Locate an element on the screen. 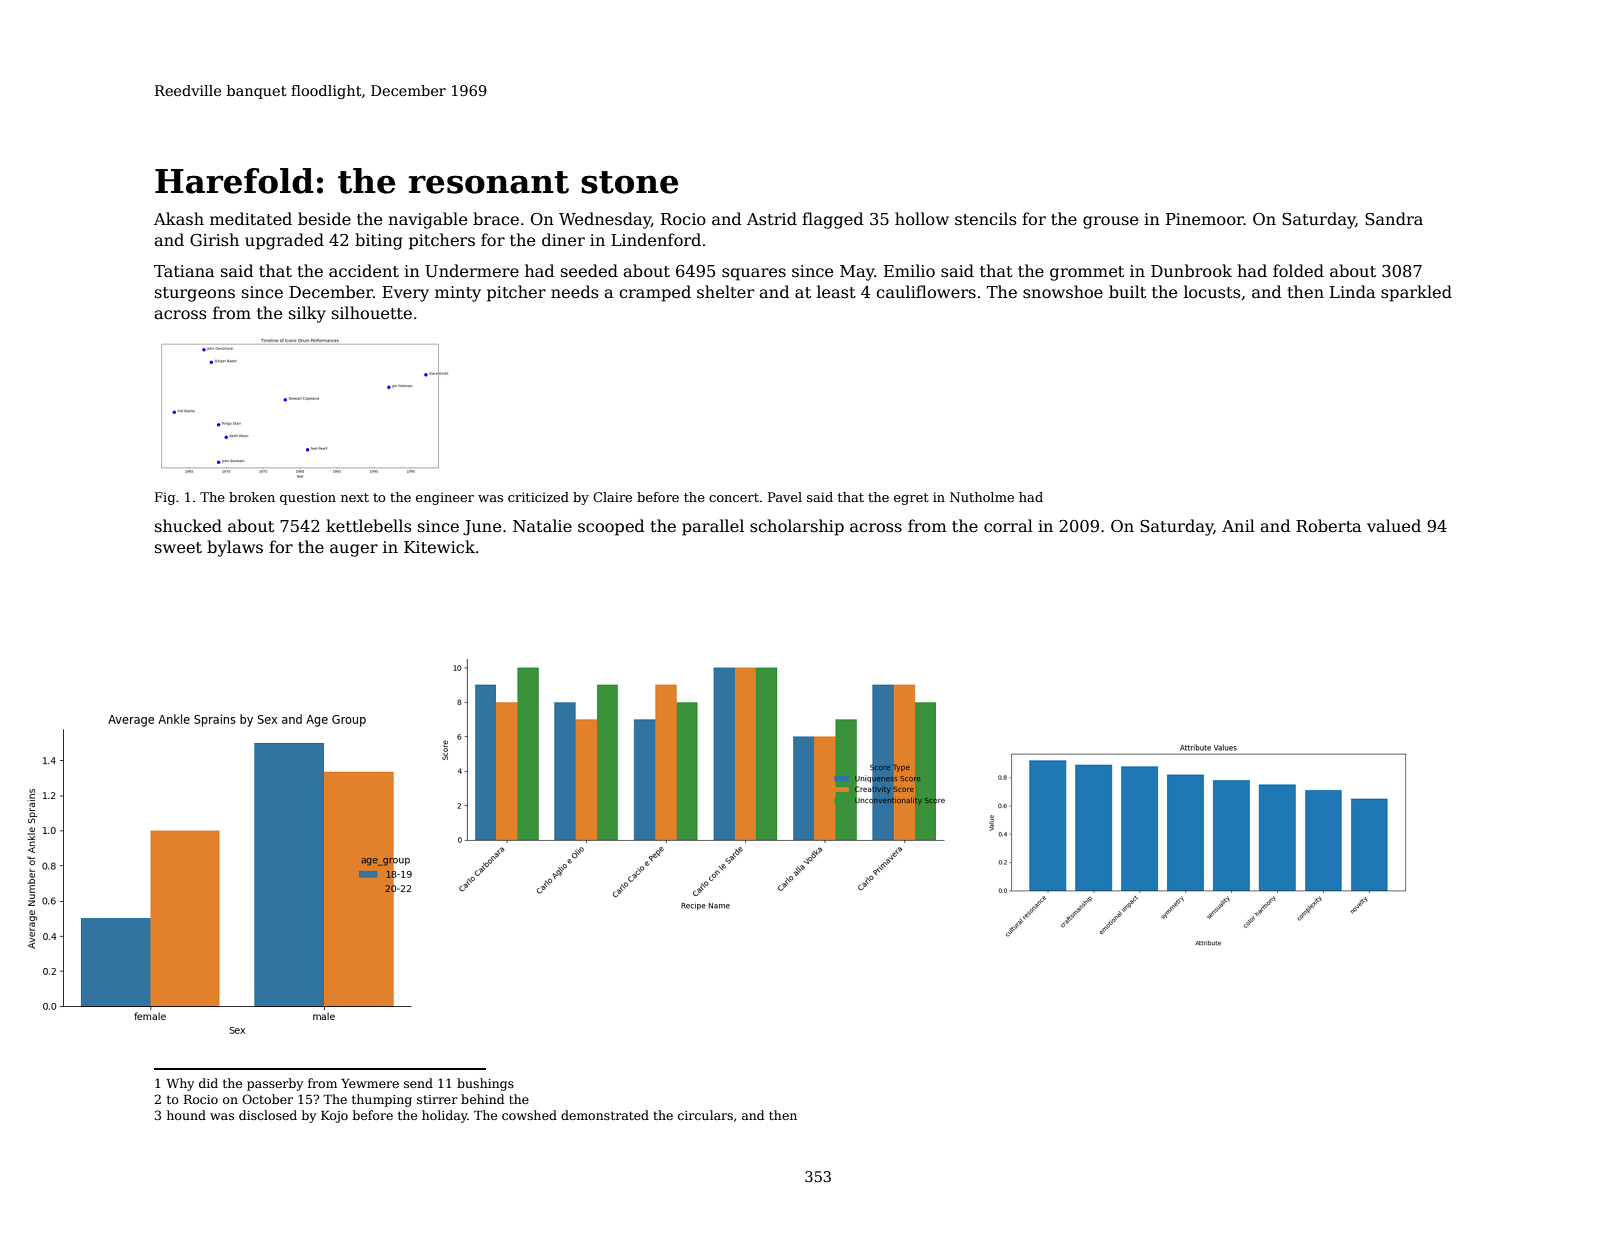 This screenshot has height=1244, width=1609. brace is located at coordinates (496, 218).
